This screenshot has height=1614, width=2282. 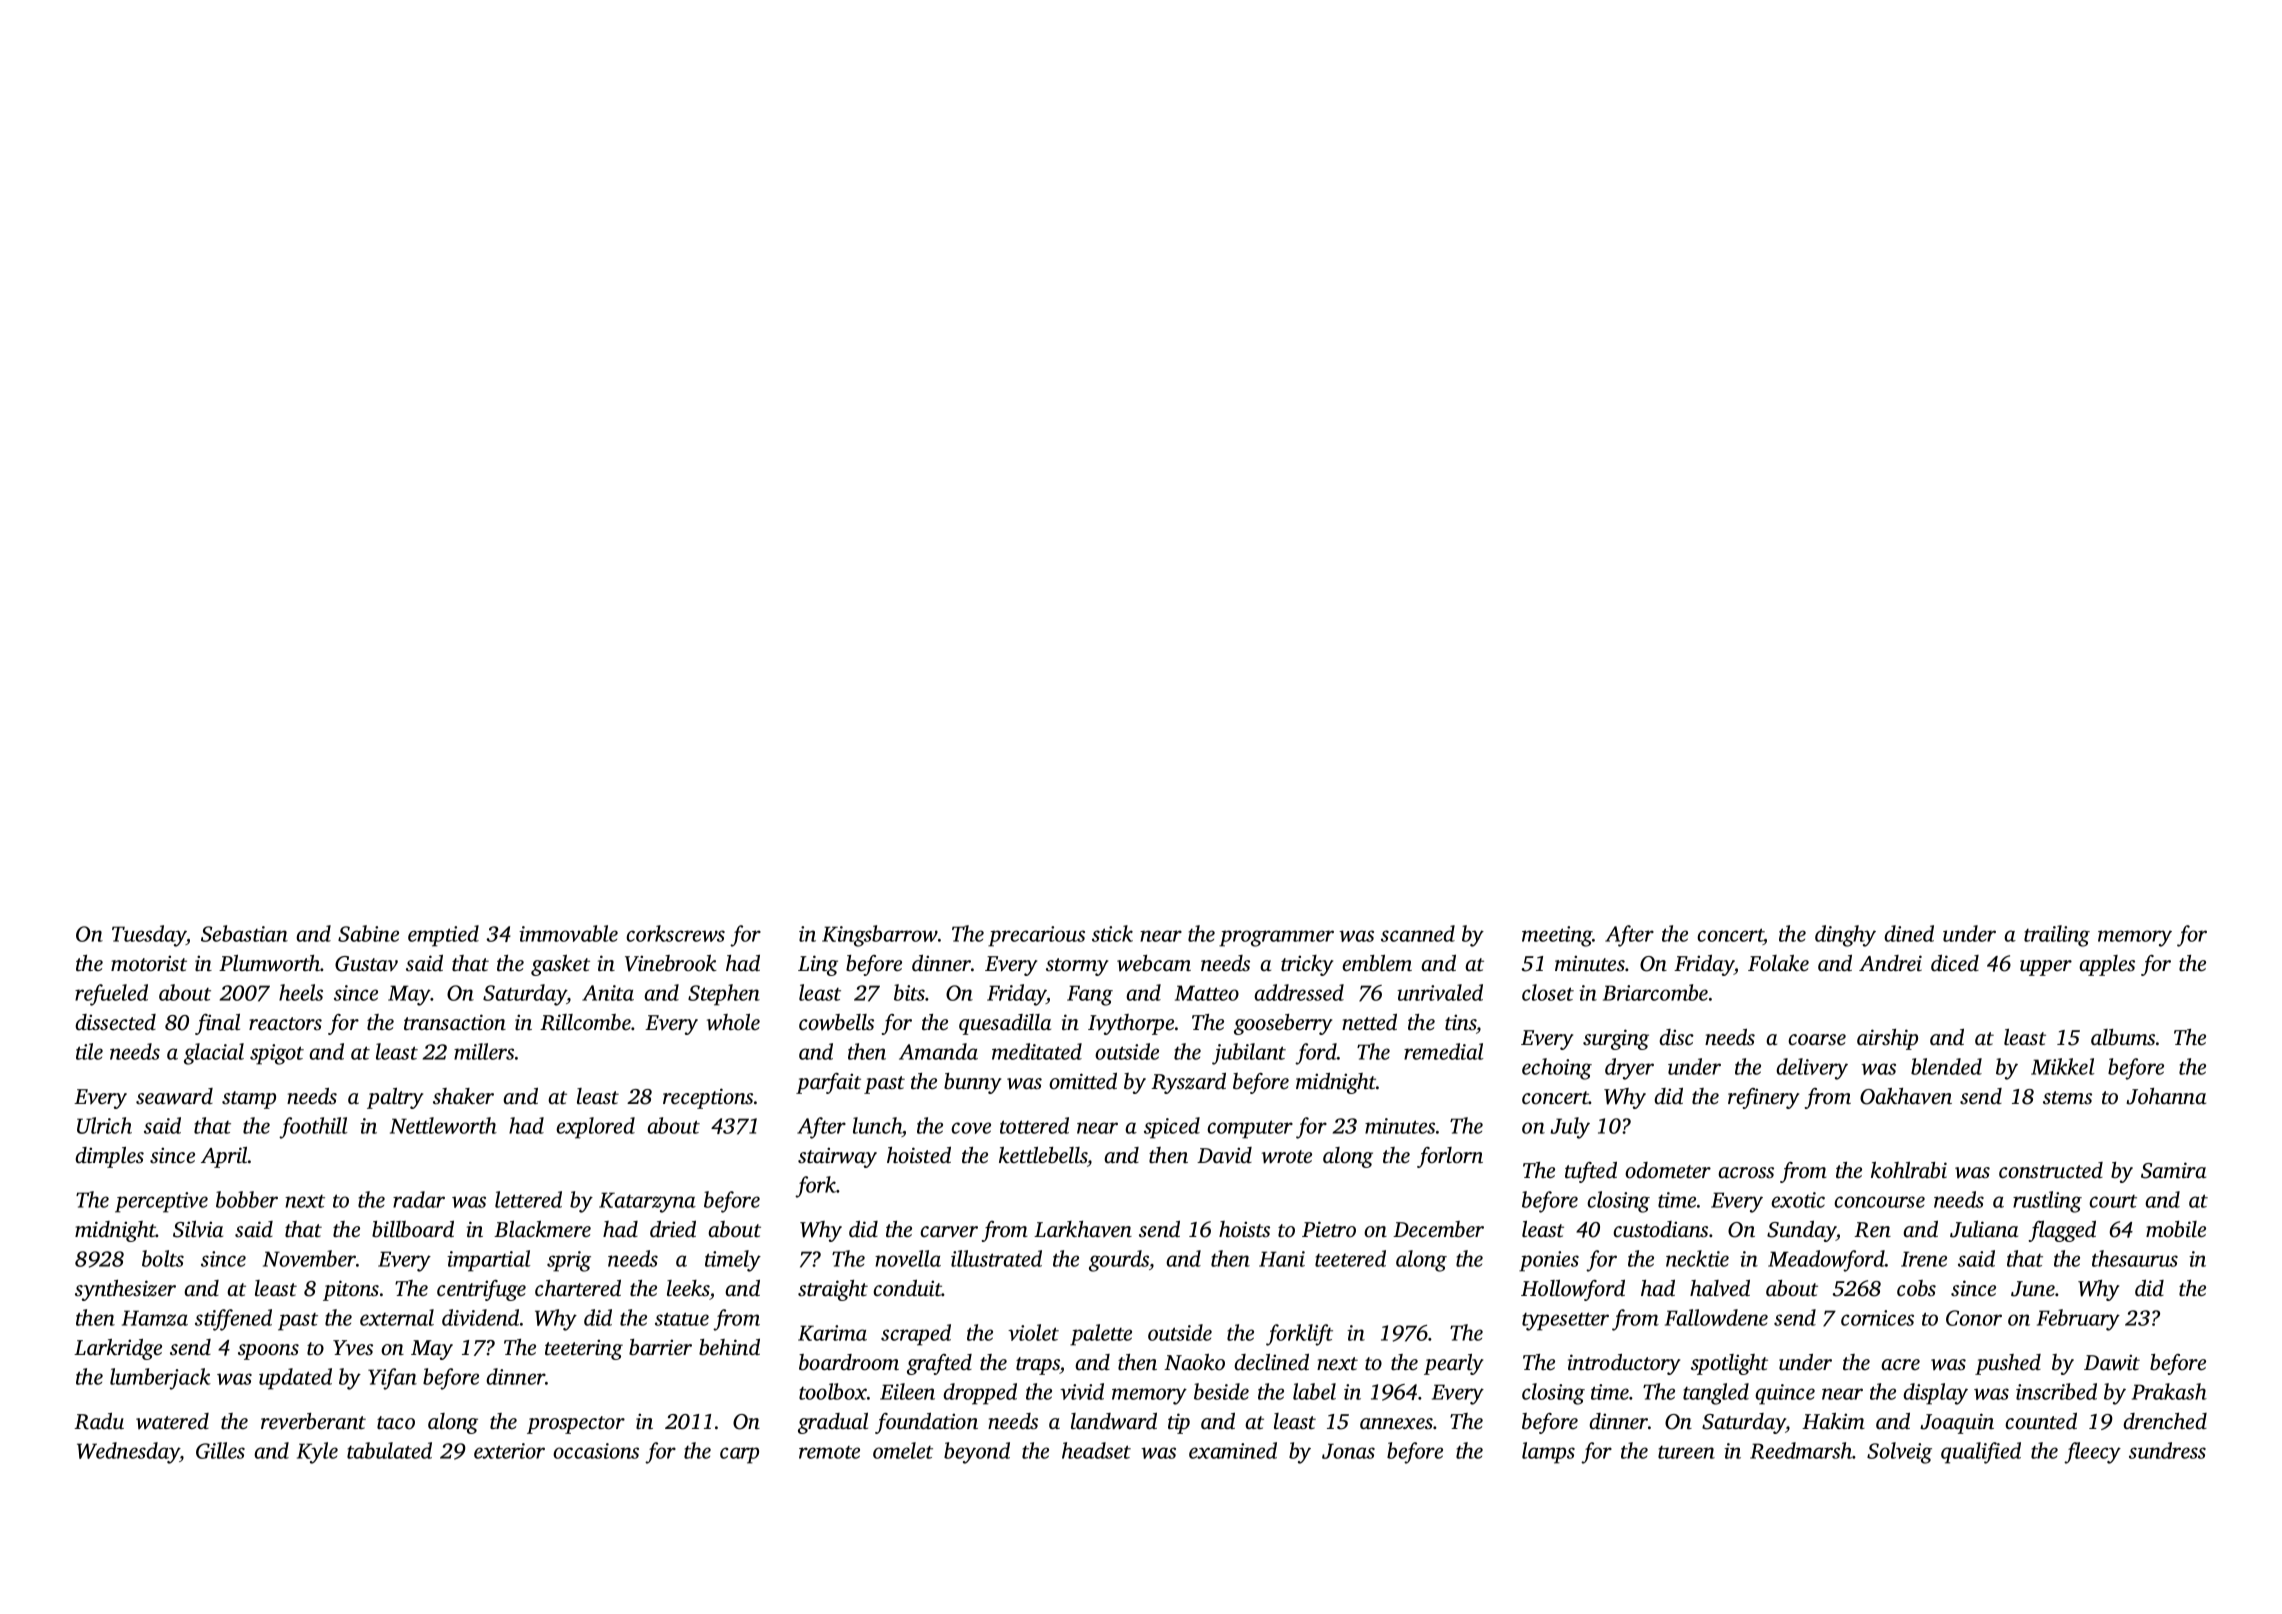 What do you see at coordinates (1119, 1261) in the screenshot?
I see `gourds` at bounding box center [1119, 1261].
